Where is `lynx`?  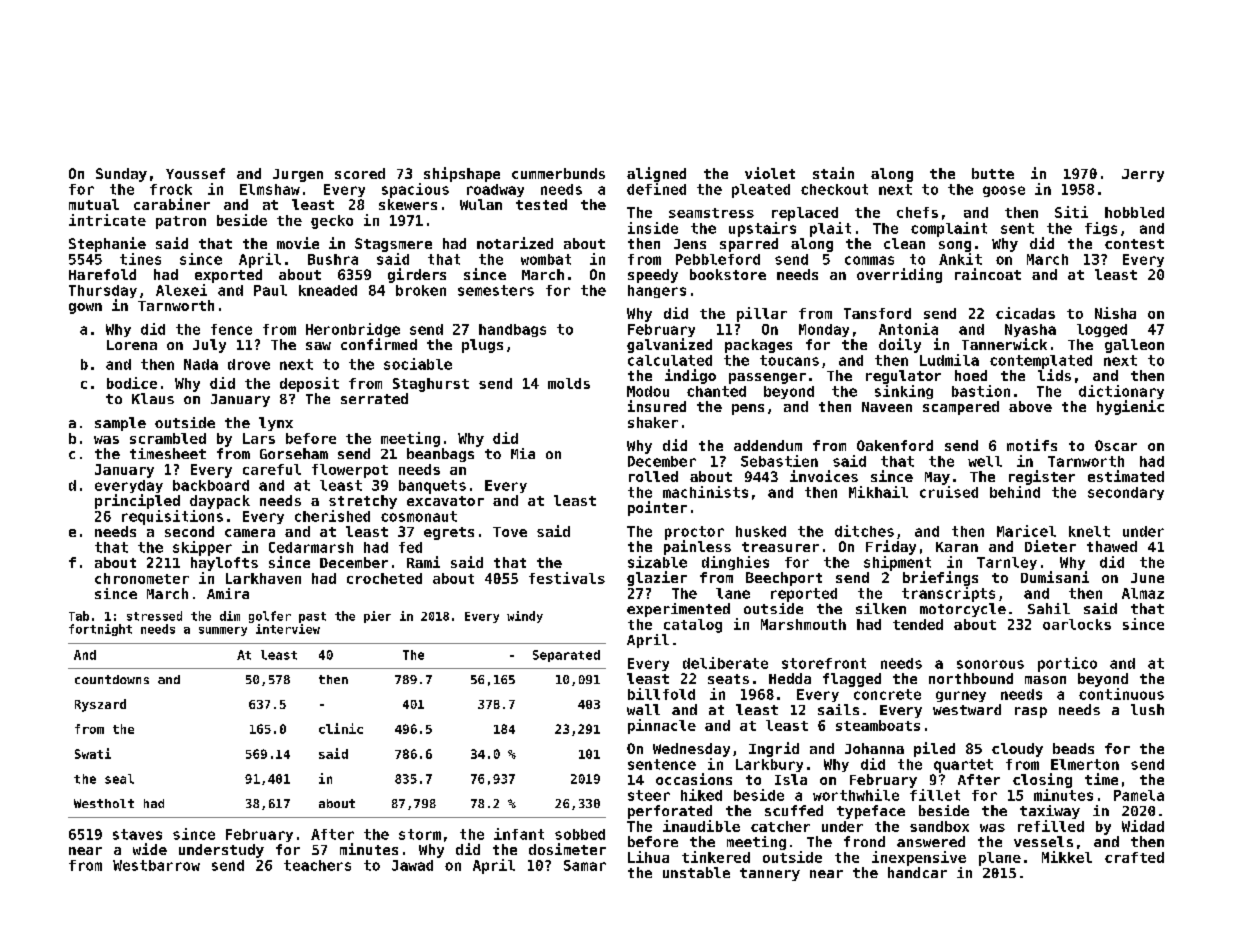
lynx is located at coordinates (276, 424).
